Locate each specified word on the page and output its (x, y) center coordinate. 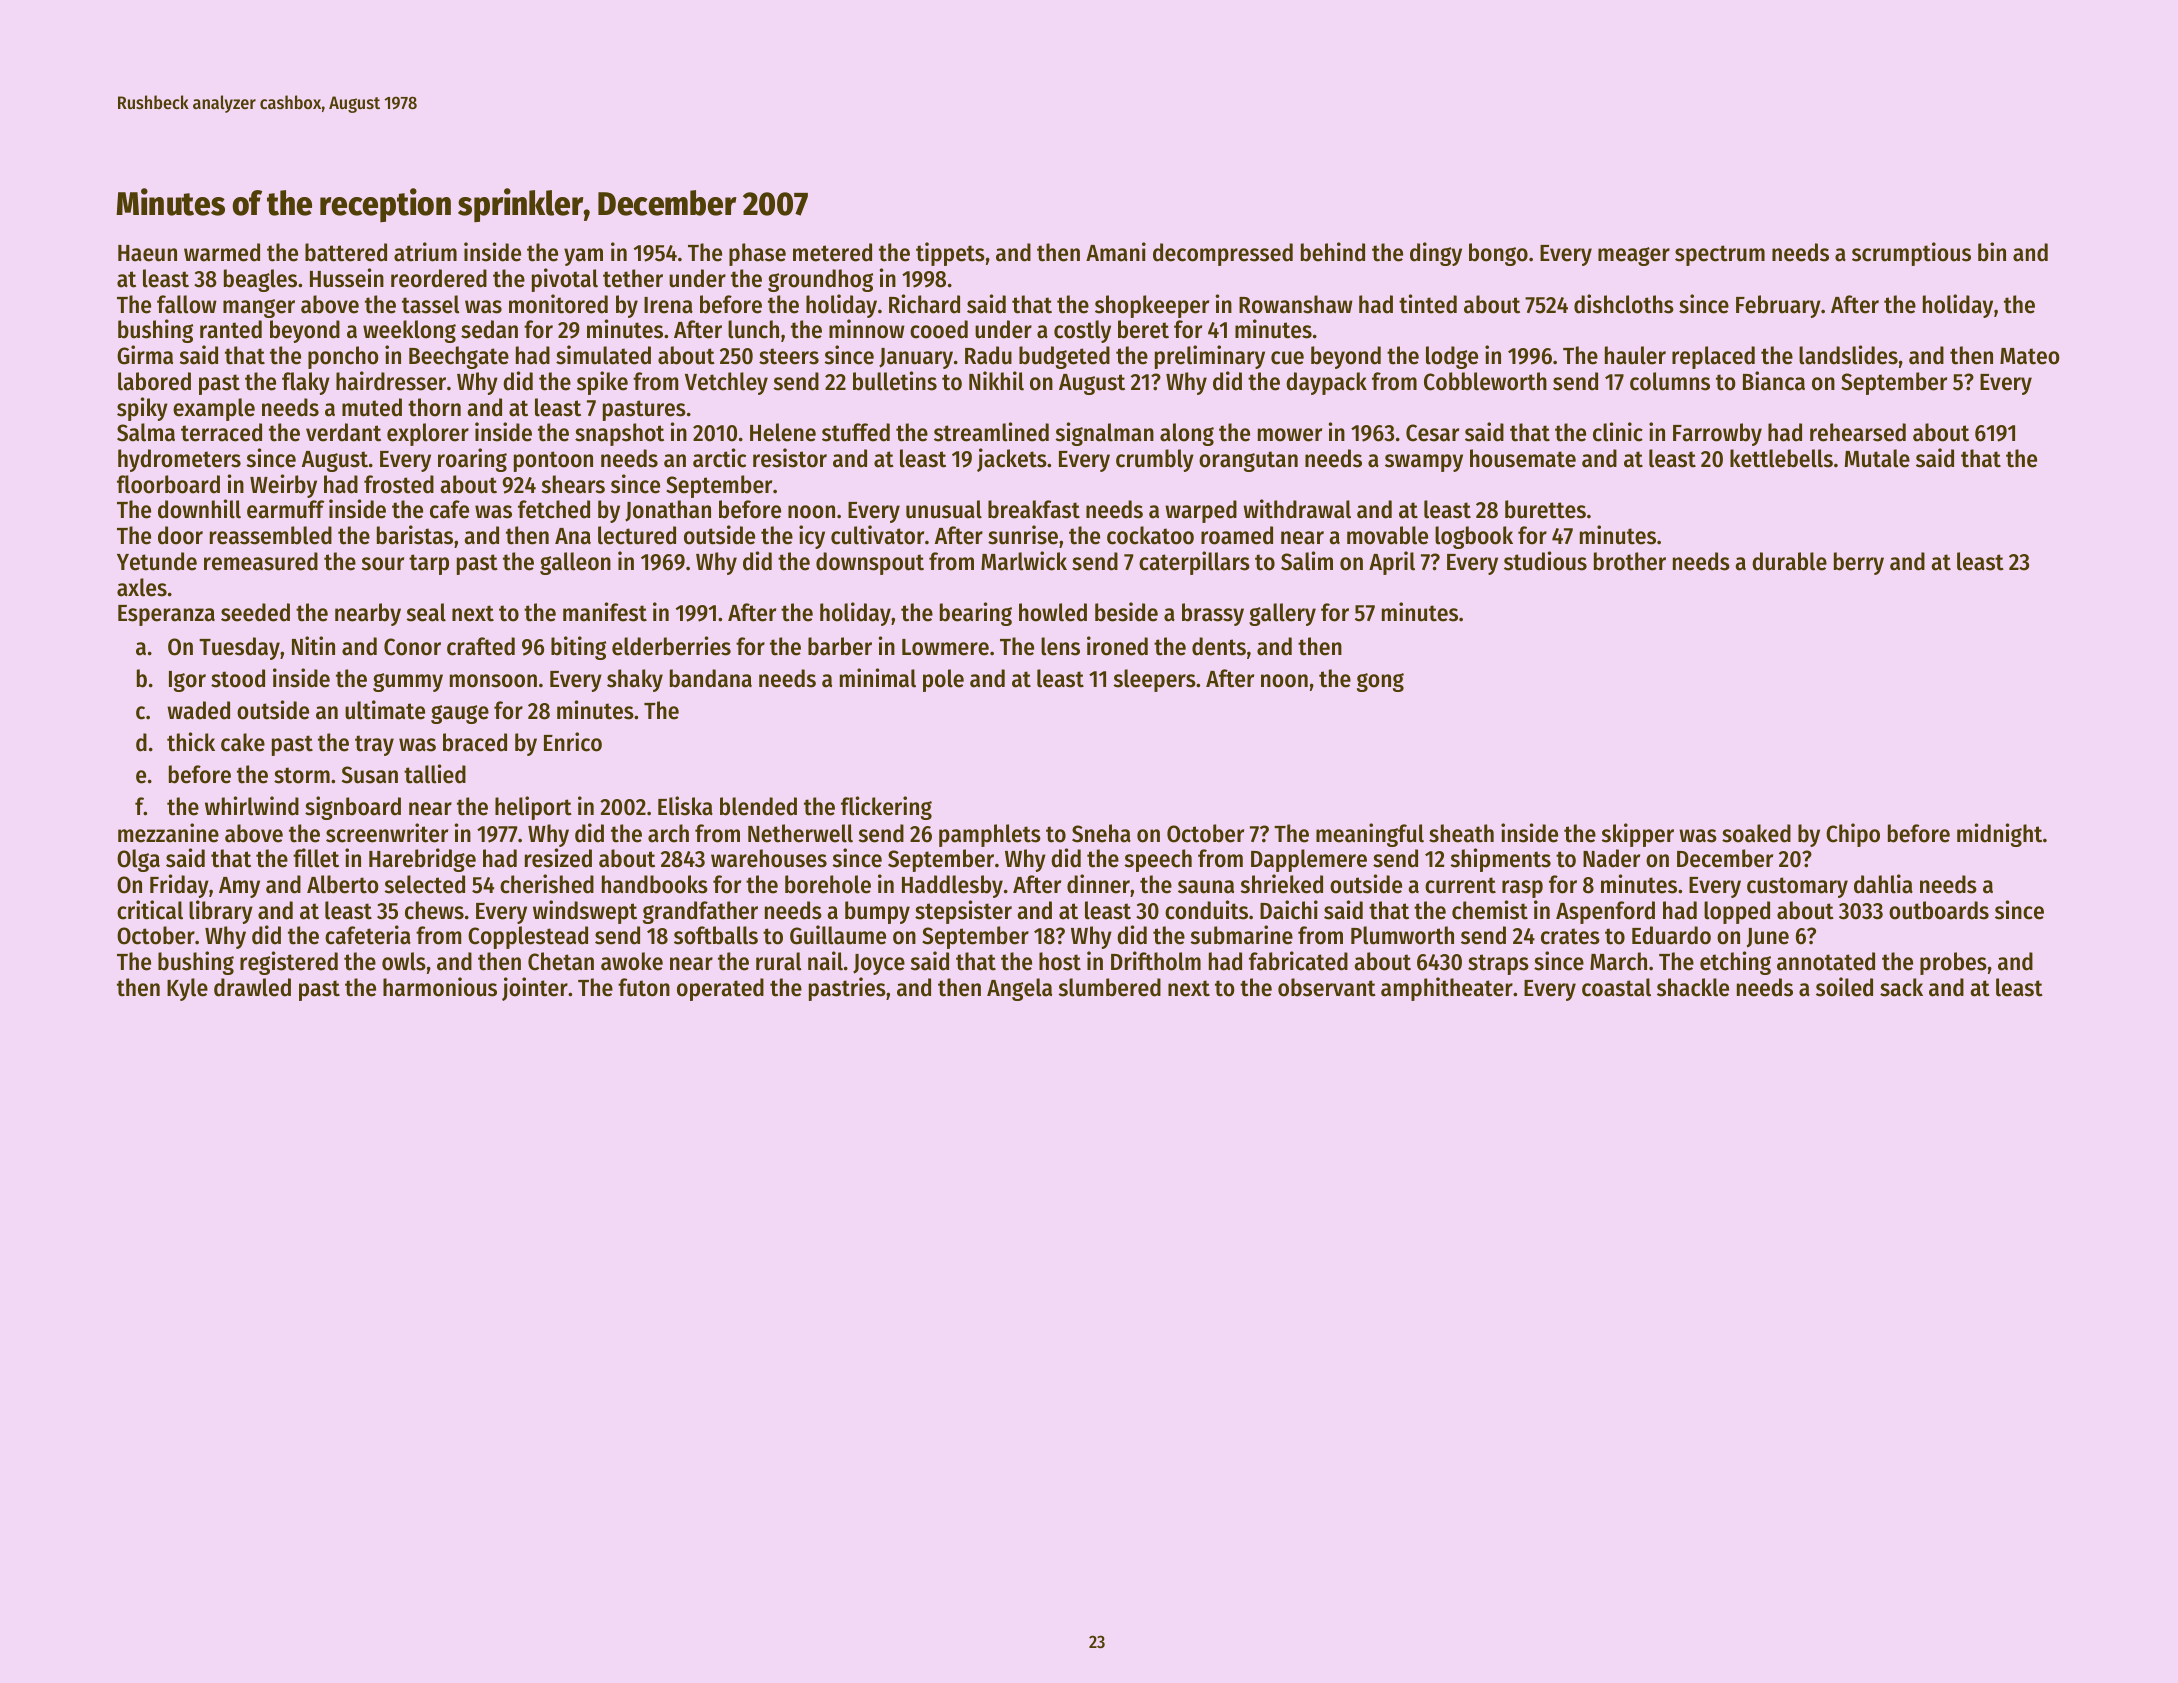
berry (1859, 563)
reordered (439, 278)
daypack (1326, 383)
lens (1060, 646)
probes (1953, 963)
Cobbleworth (1485, 381)
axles (142, 587)
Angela (1019, 989)
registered (289, 963)
